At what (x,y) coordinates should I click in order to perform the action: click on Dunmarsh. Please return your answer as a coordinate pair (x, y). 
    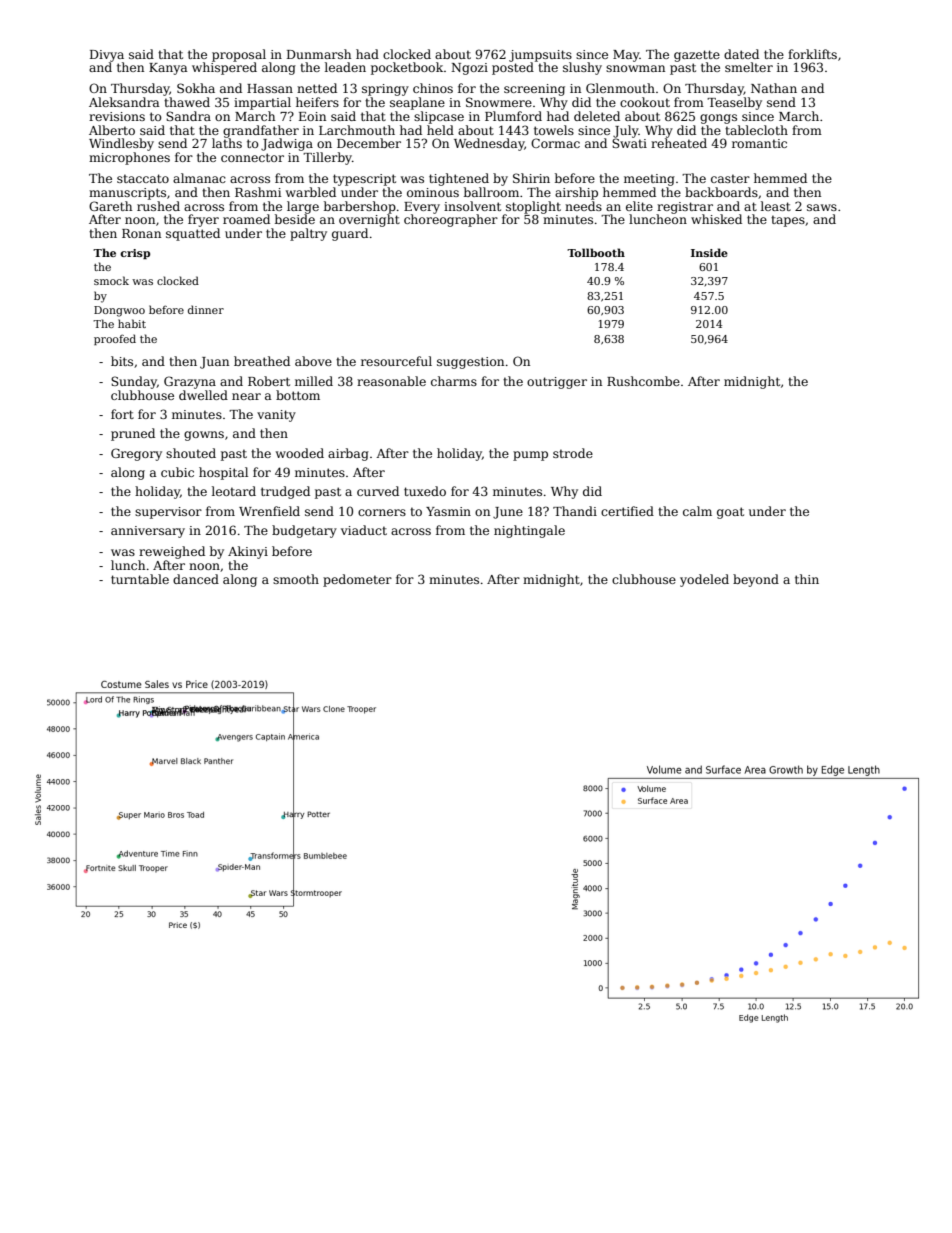
    Looking at the image, I should click on (319, 54).
